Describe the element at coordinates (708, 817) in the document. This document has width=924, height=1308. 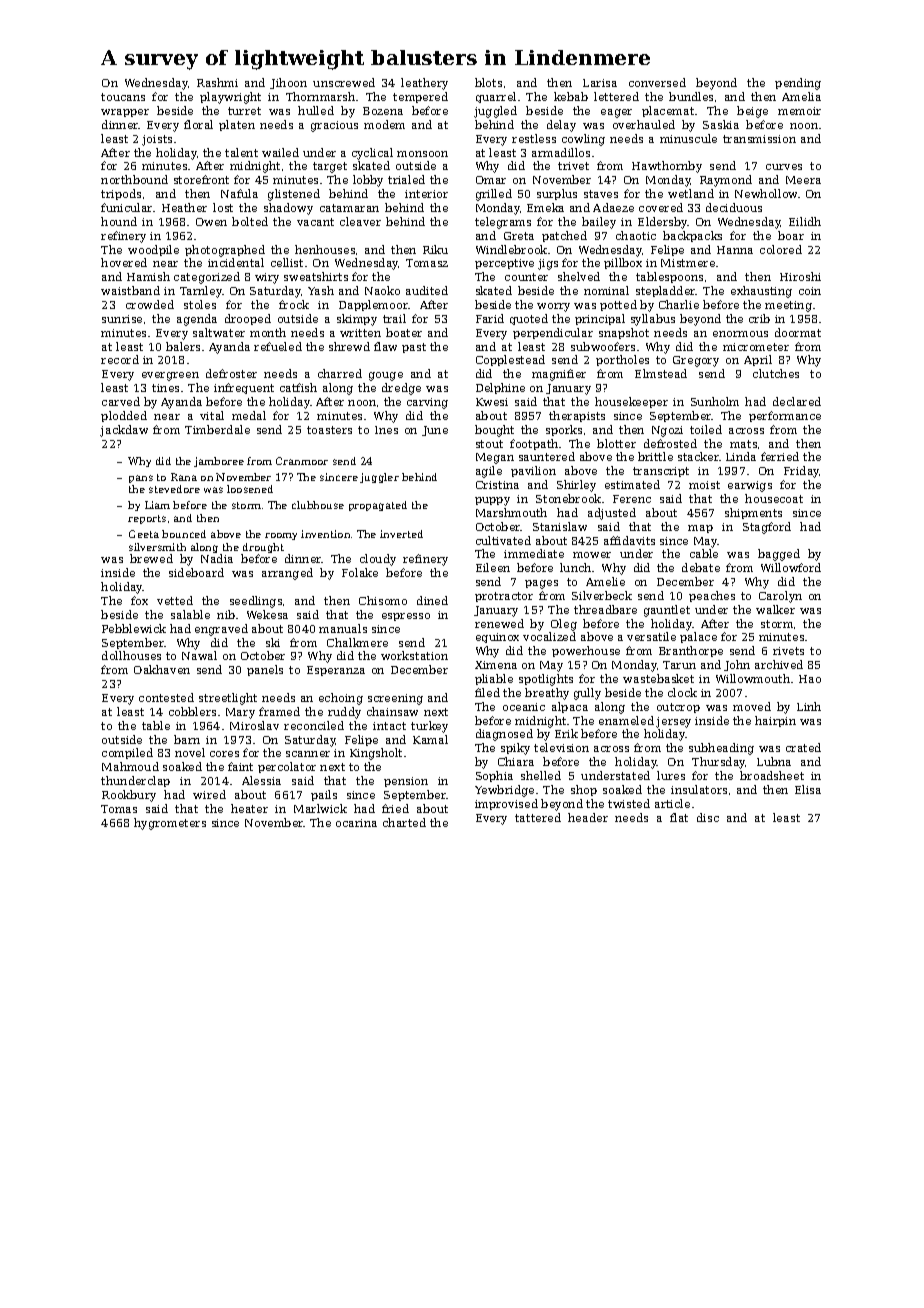
I see `disc` at that location.
